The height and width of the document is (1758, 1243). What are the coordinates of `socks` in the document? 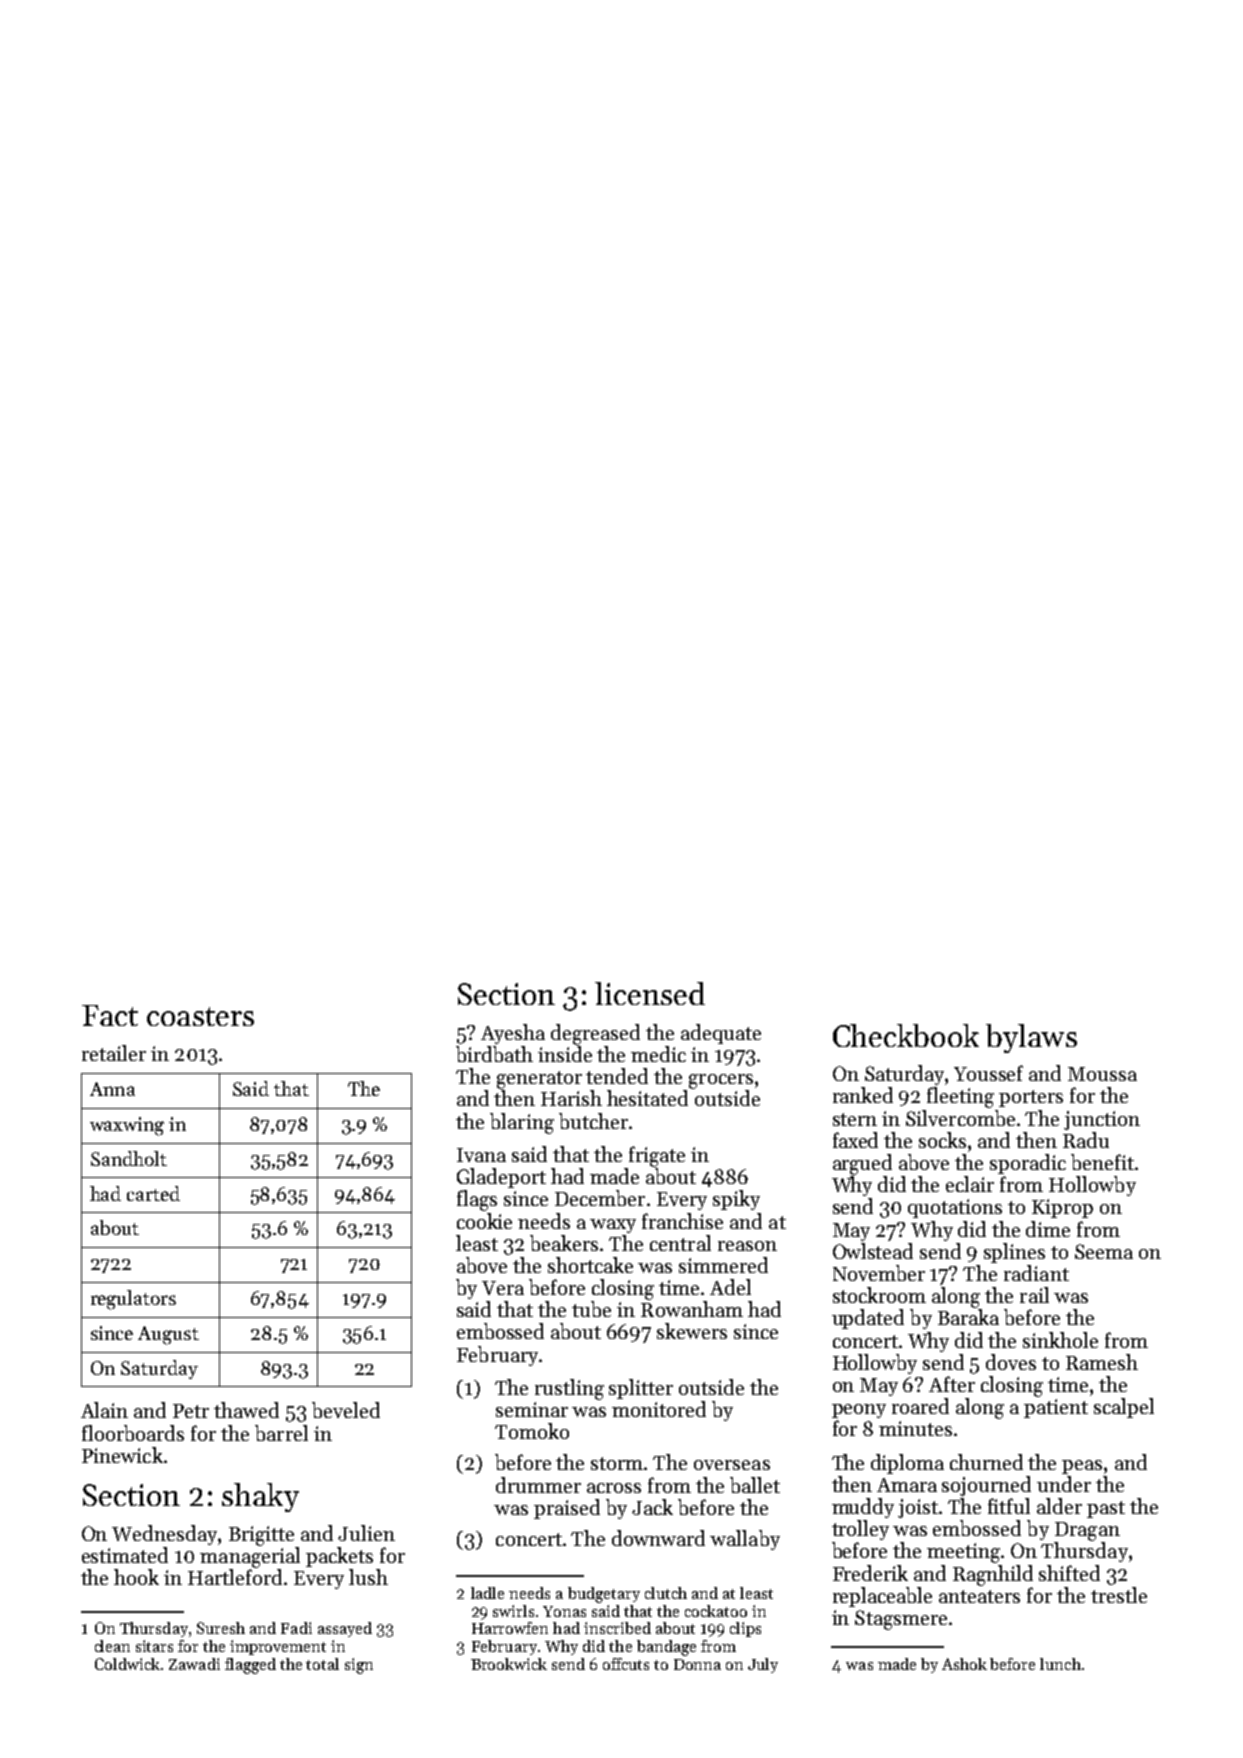 It's located at (942, 1140).
